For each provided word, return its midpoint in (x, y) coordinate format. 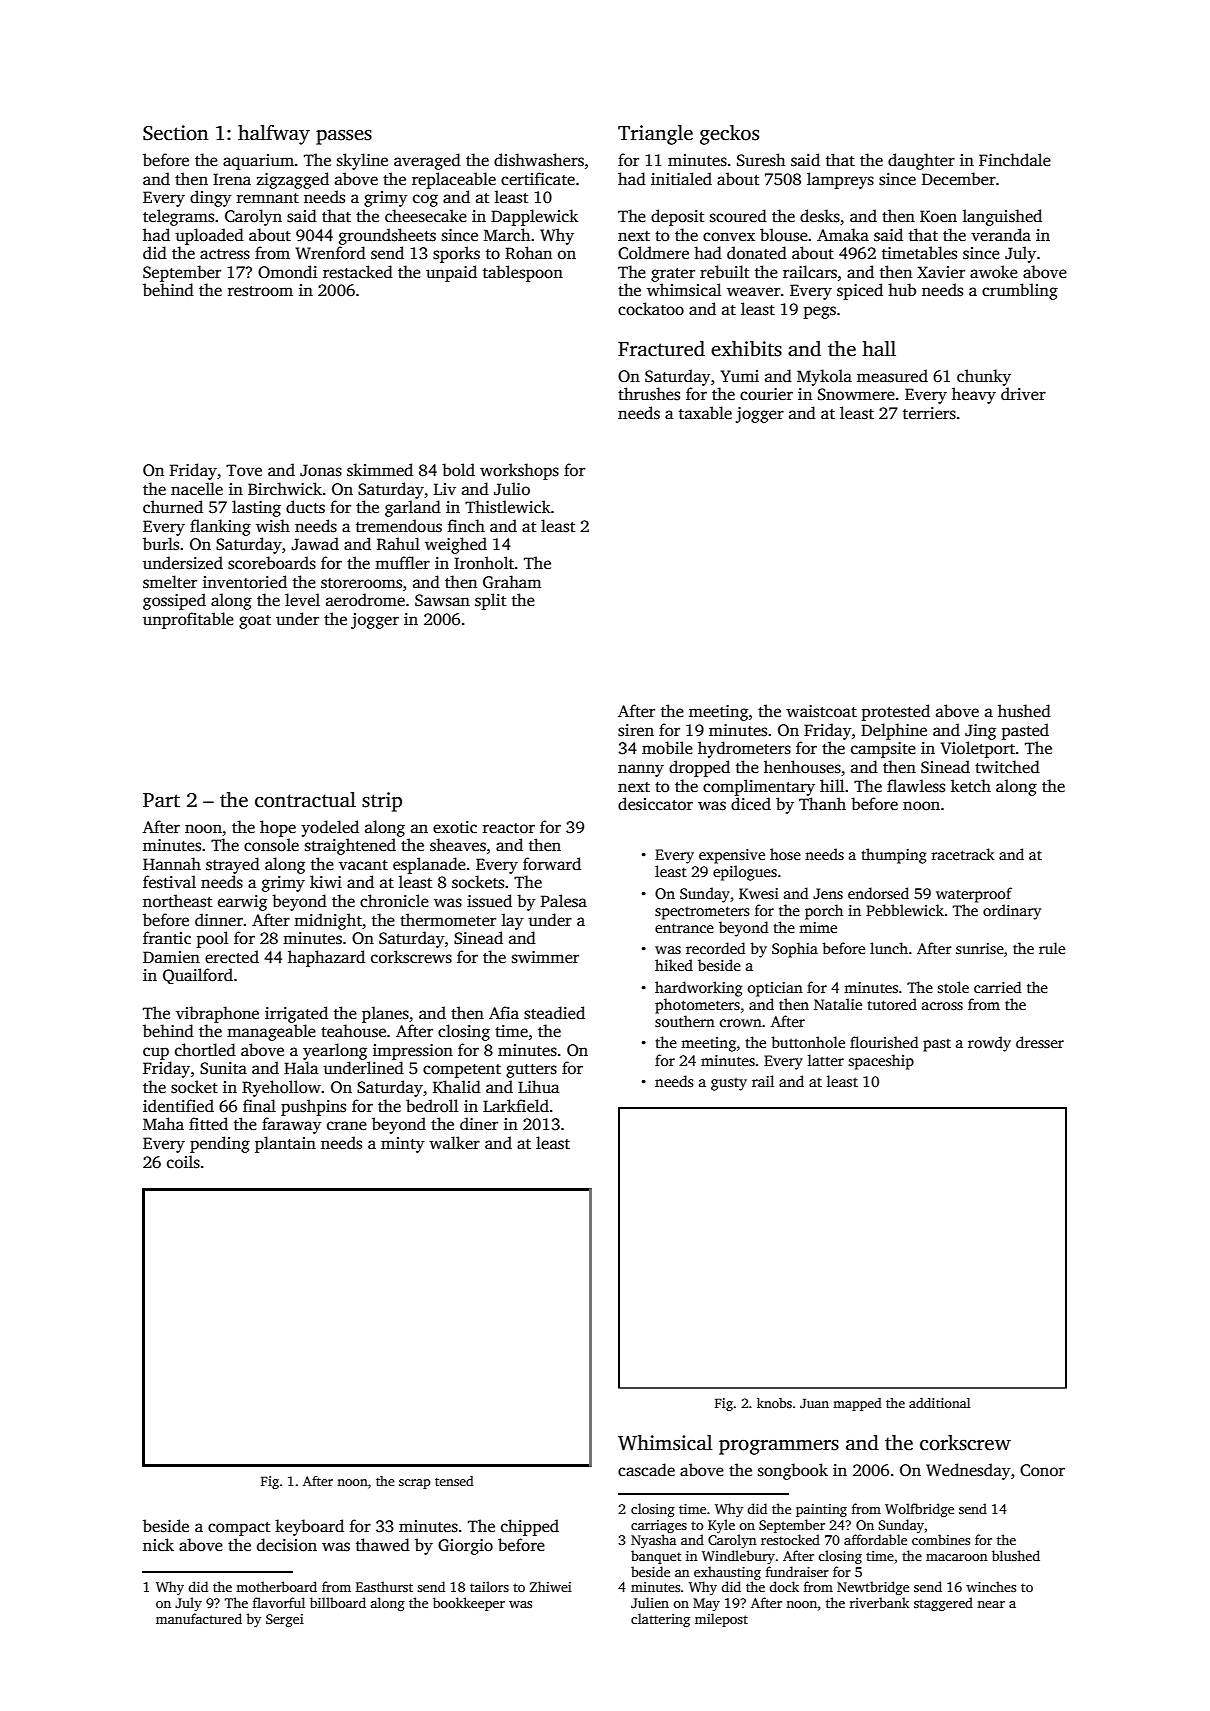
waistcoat (821, 711)
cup (156, 1053)
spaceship (881, 1062)
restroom (260, 291)
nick (158, 1544)
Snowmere (856, 394)
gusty (729, 1084)
